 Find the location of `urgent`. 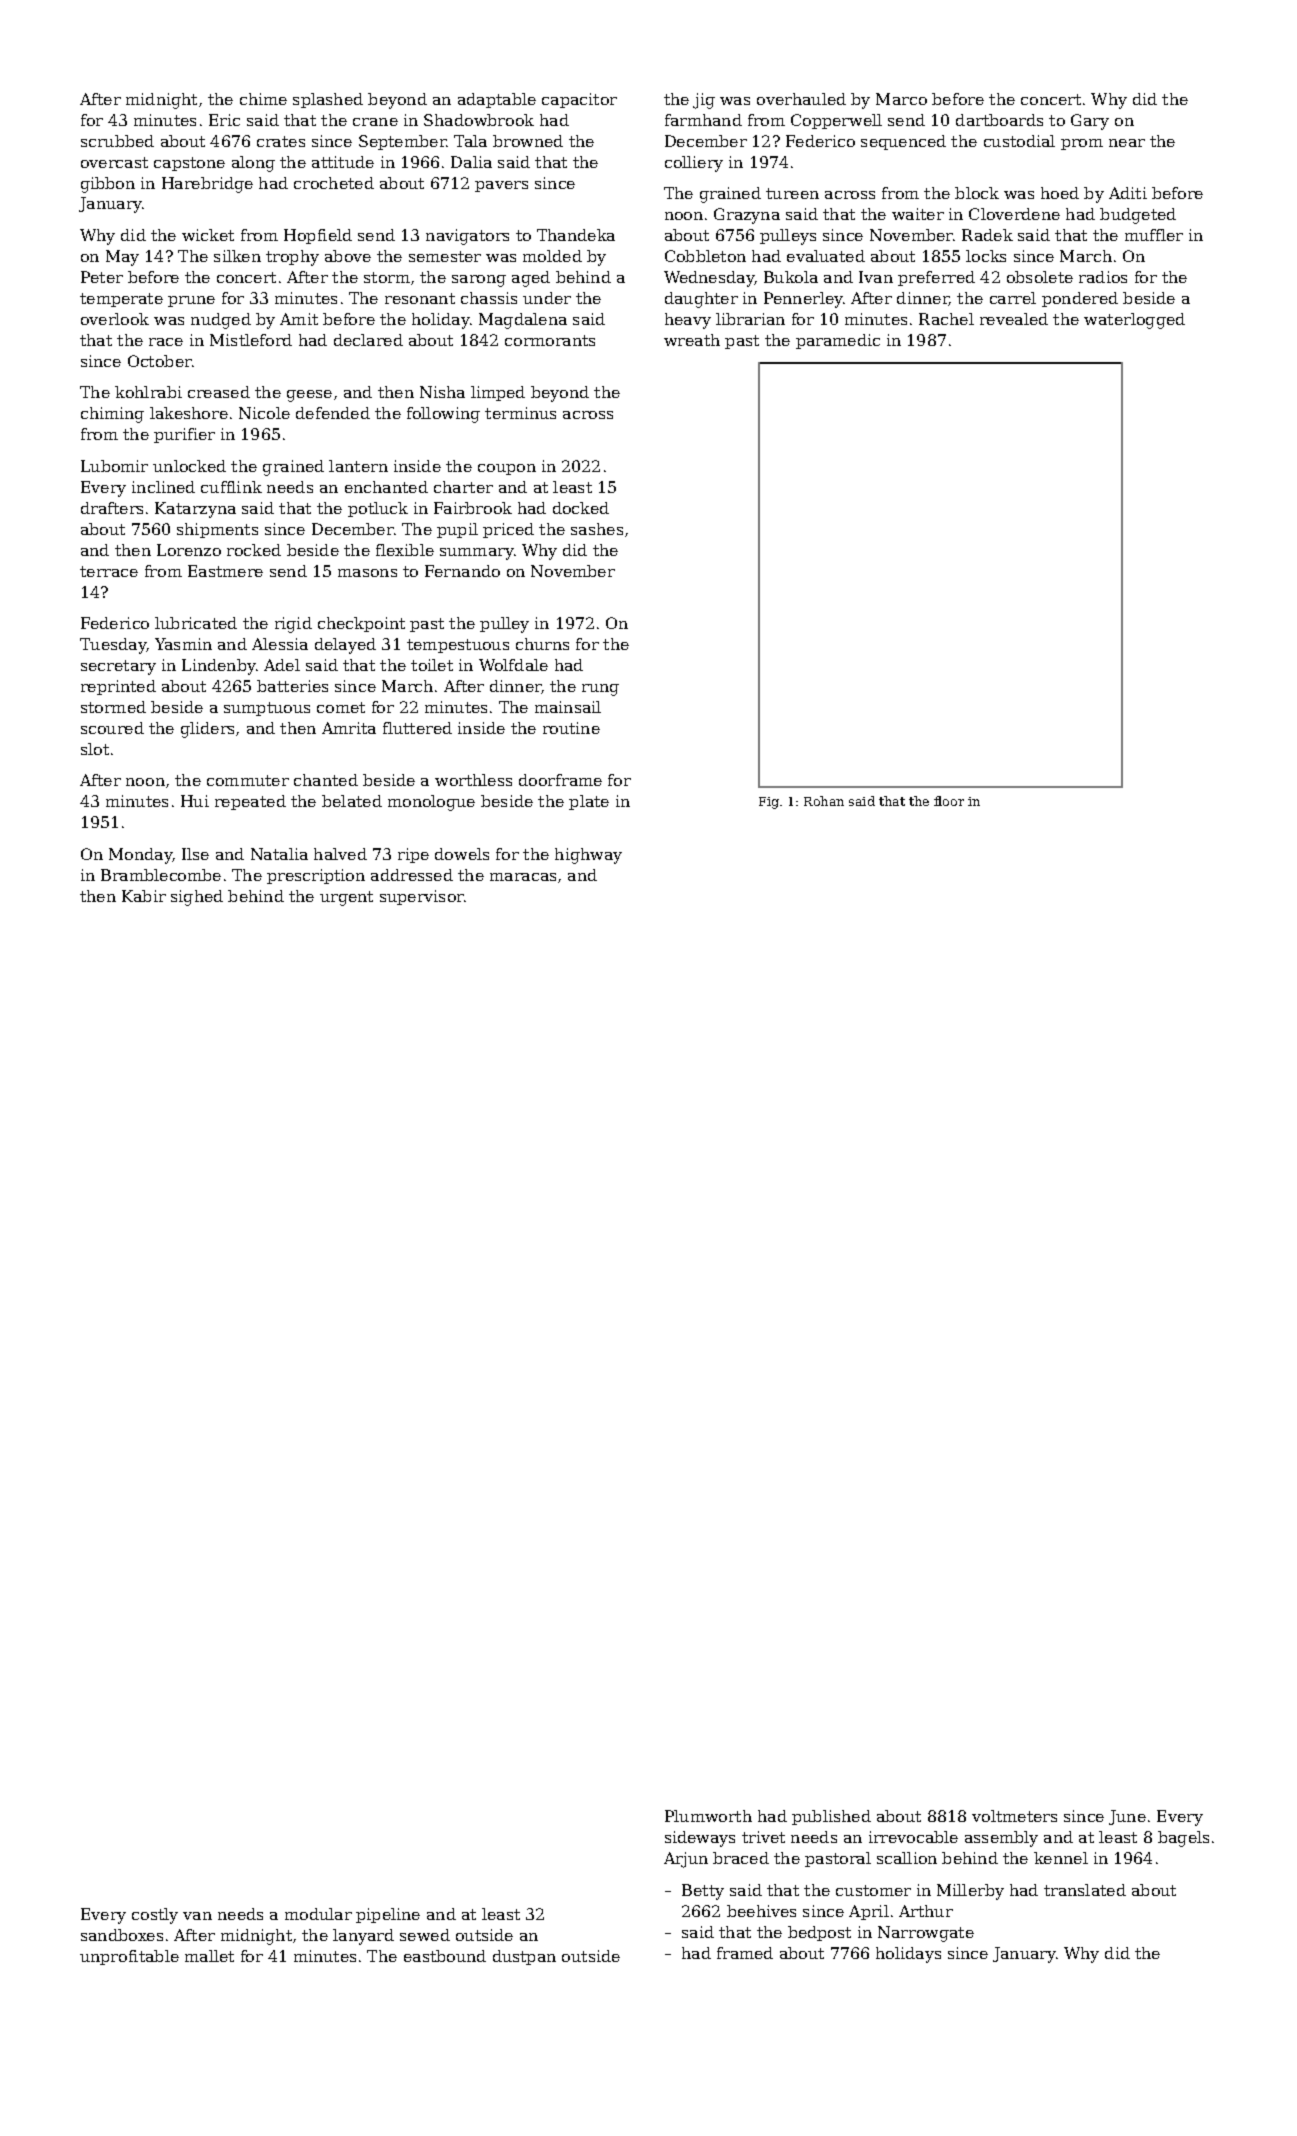

urgent is located at coordinates (346, 898).
